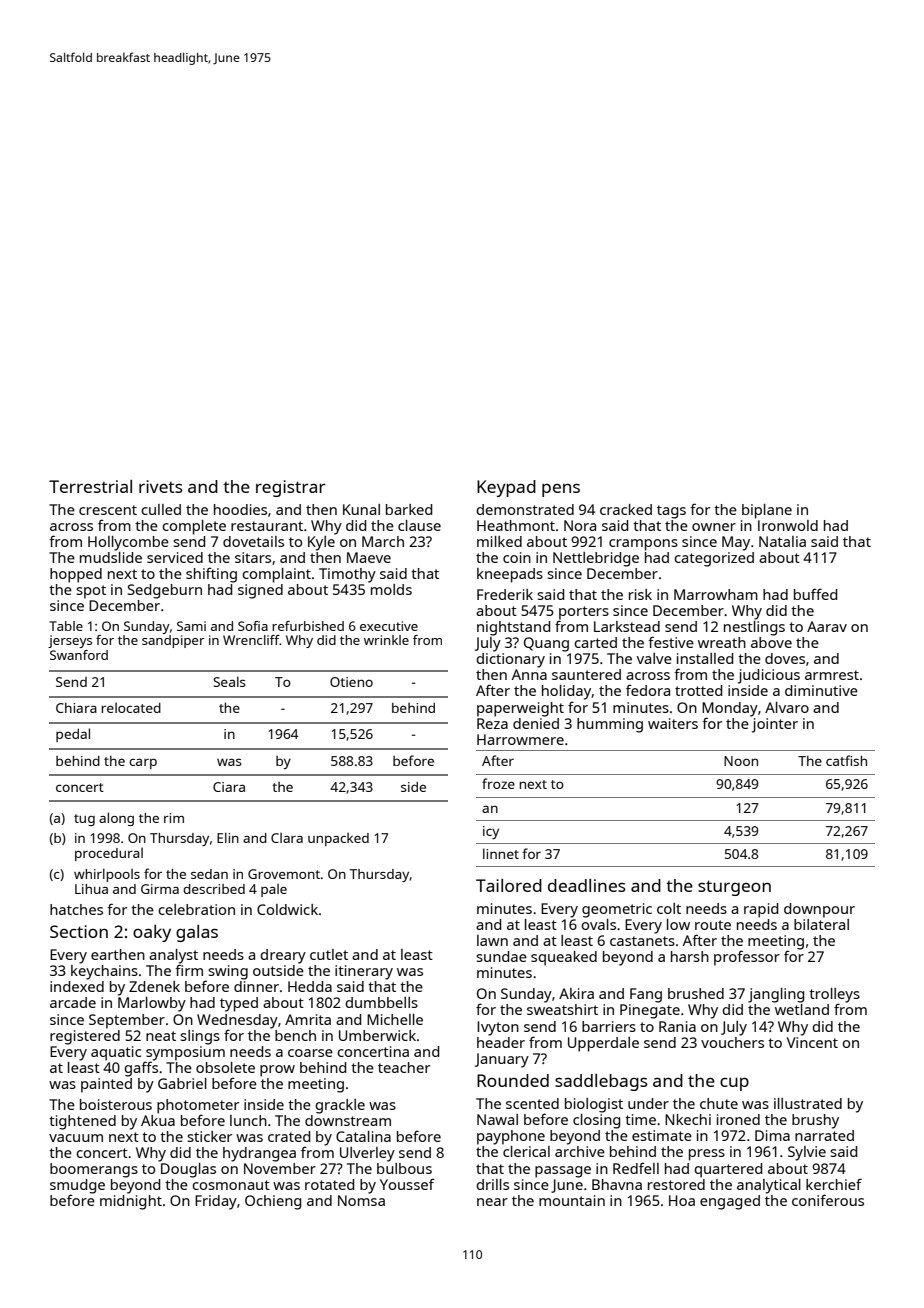 Image resolution: width=924 pixels, height=1308 pixels. What do you see at coordinates (82, 1122) in the page?
I see `tightened` at bounding box center [82, 1122].
